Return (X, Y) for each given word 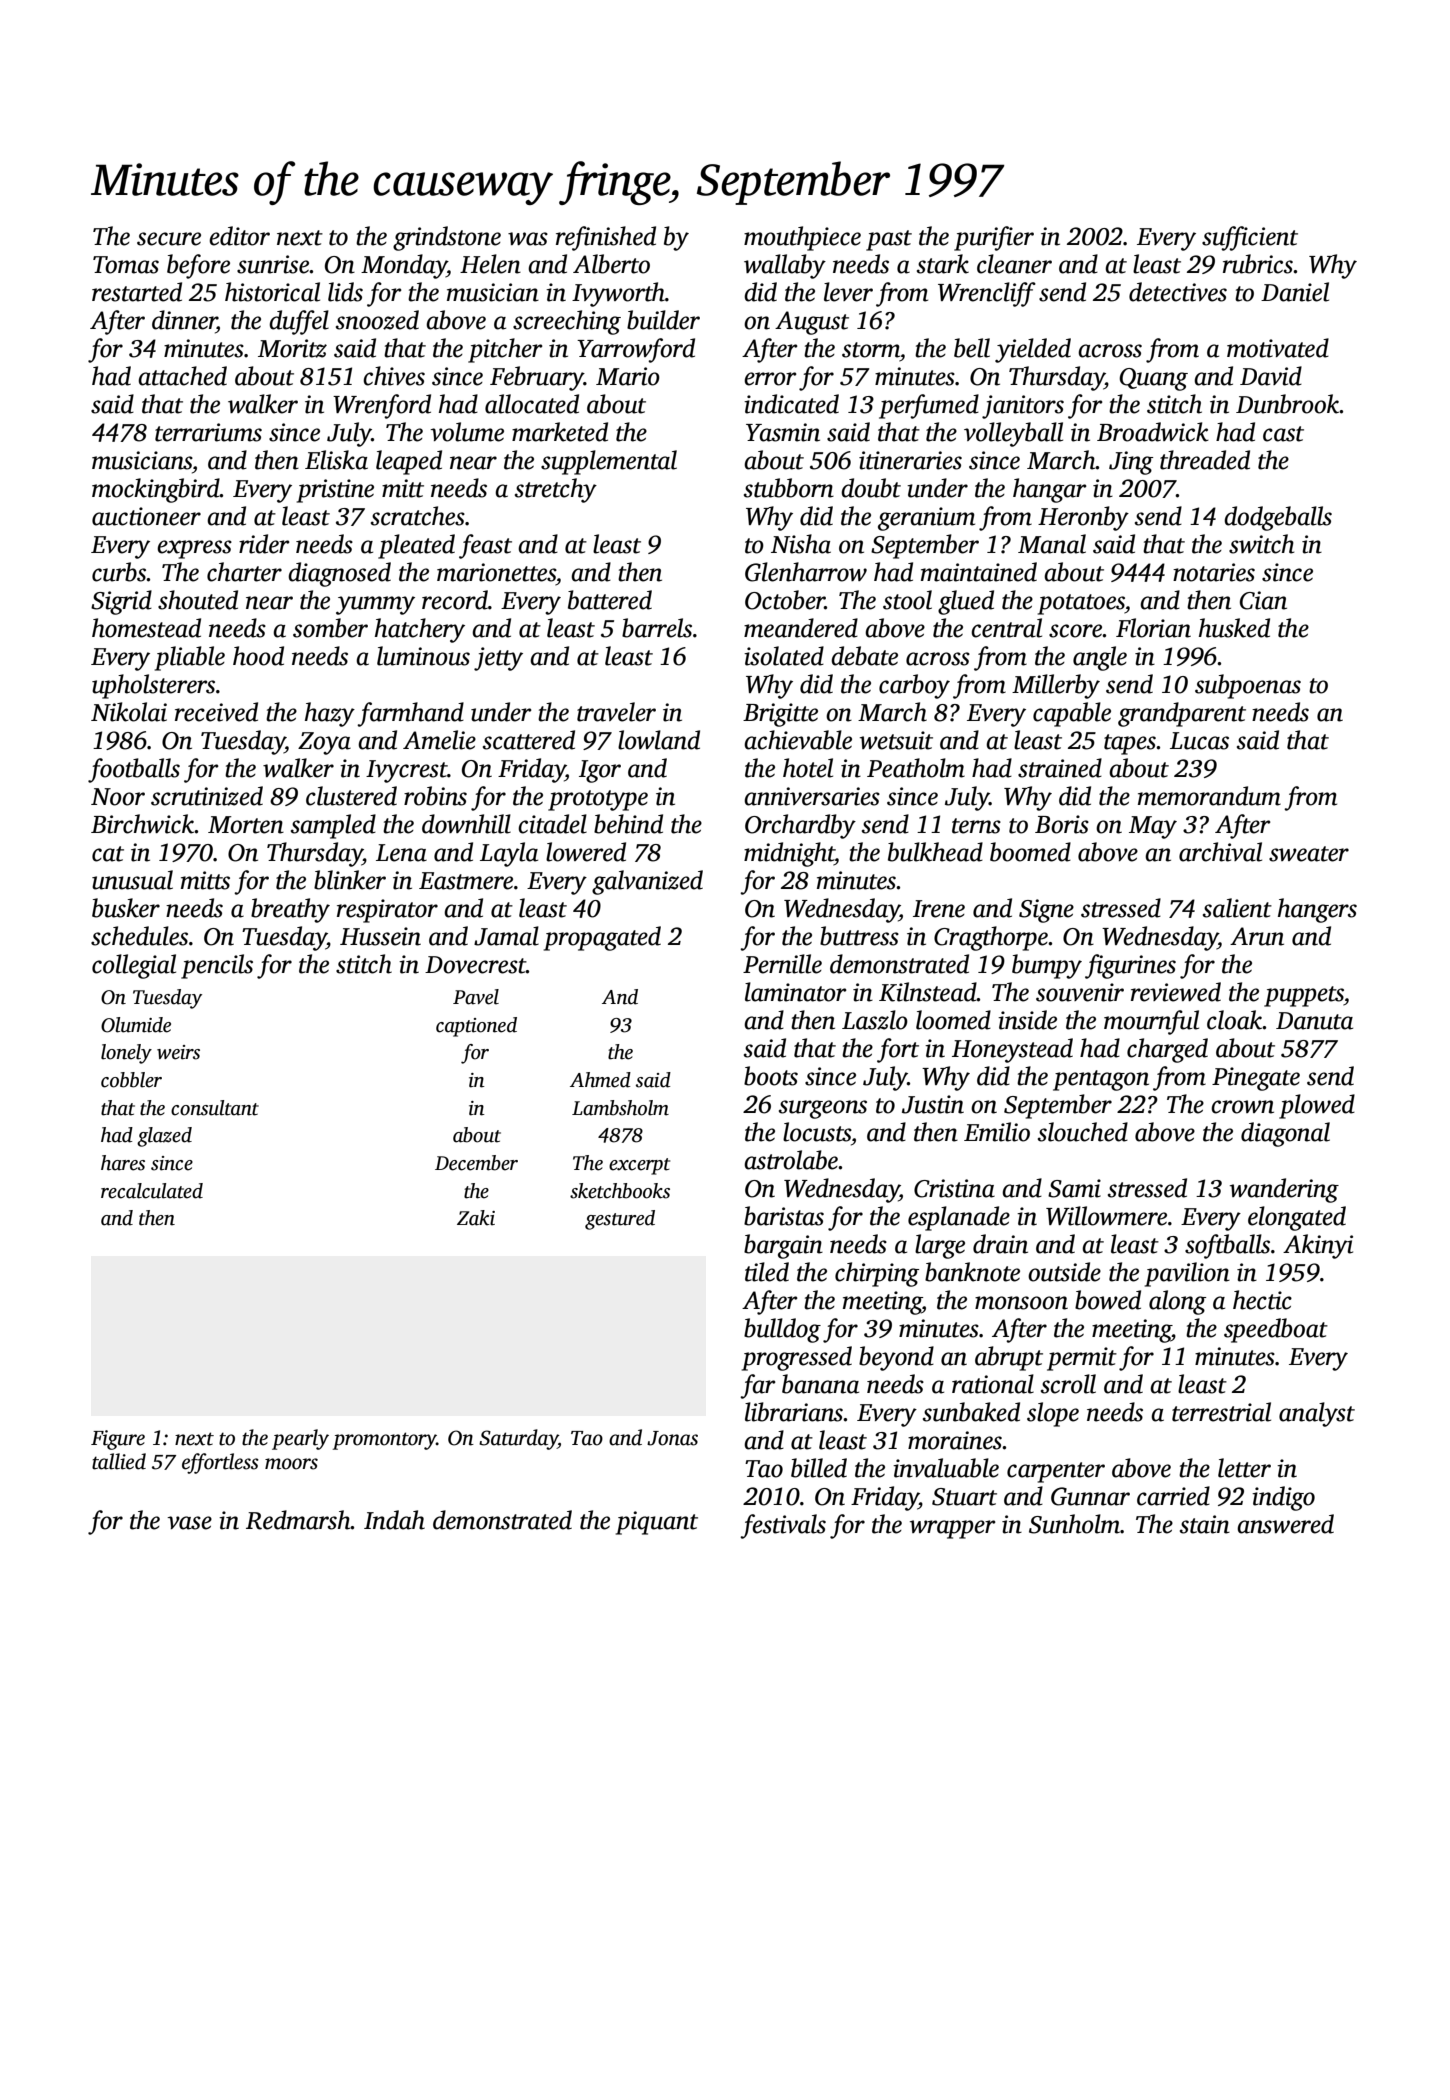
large (940, 1246)
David (1271, 376)
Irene (939, 909)
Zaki (476, 1218)
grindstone (447, 238)
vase (189, 1523)
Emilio (997, 1132)
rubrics (1258, 264)
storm (871, 350)
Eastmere (466, 881)
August (812, 323)
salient (1237, 908)
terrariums (208, 432)
